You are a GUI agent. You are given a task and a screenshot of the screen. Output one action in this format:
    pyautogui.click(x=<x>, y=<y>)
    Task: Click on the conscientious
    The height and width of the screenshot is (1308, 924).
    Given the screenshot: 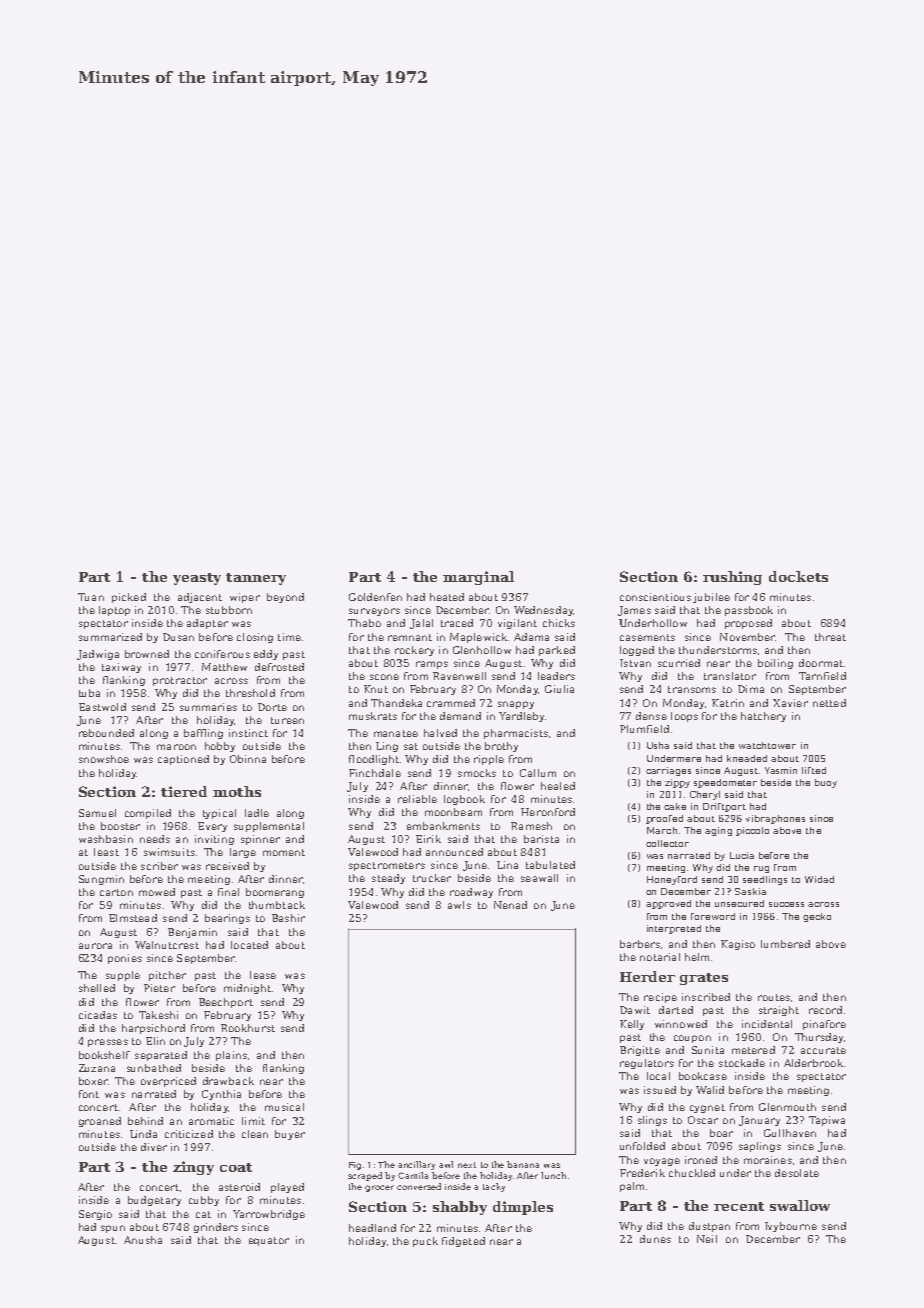 What is the action you would take?
    pyautogui.click(x=655, y=597)
